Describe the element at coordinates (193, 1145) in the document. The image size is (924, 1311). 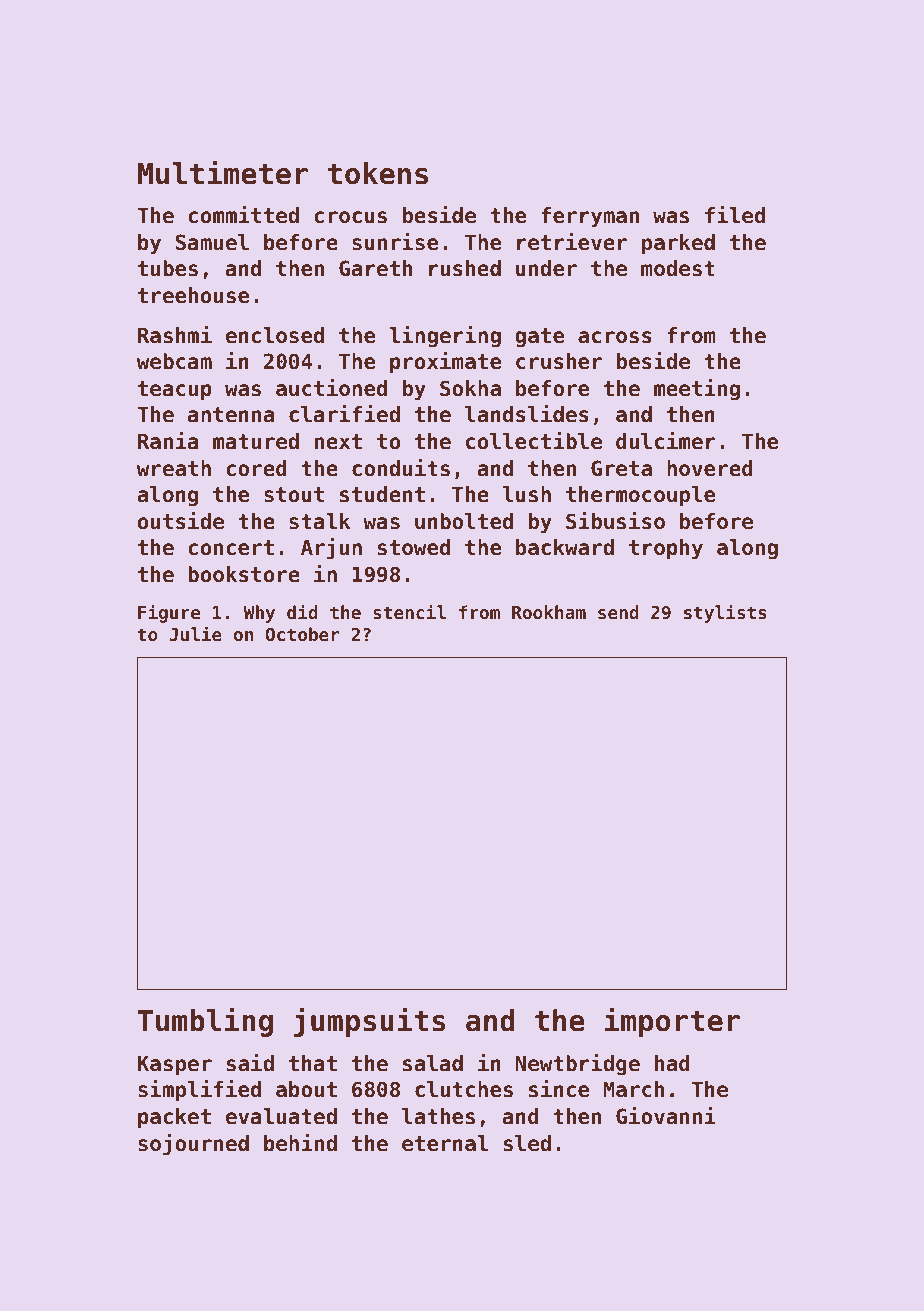
I see `sojourned` at that location.
